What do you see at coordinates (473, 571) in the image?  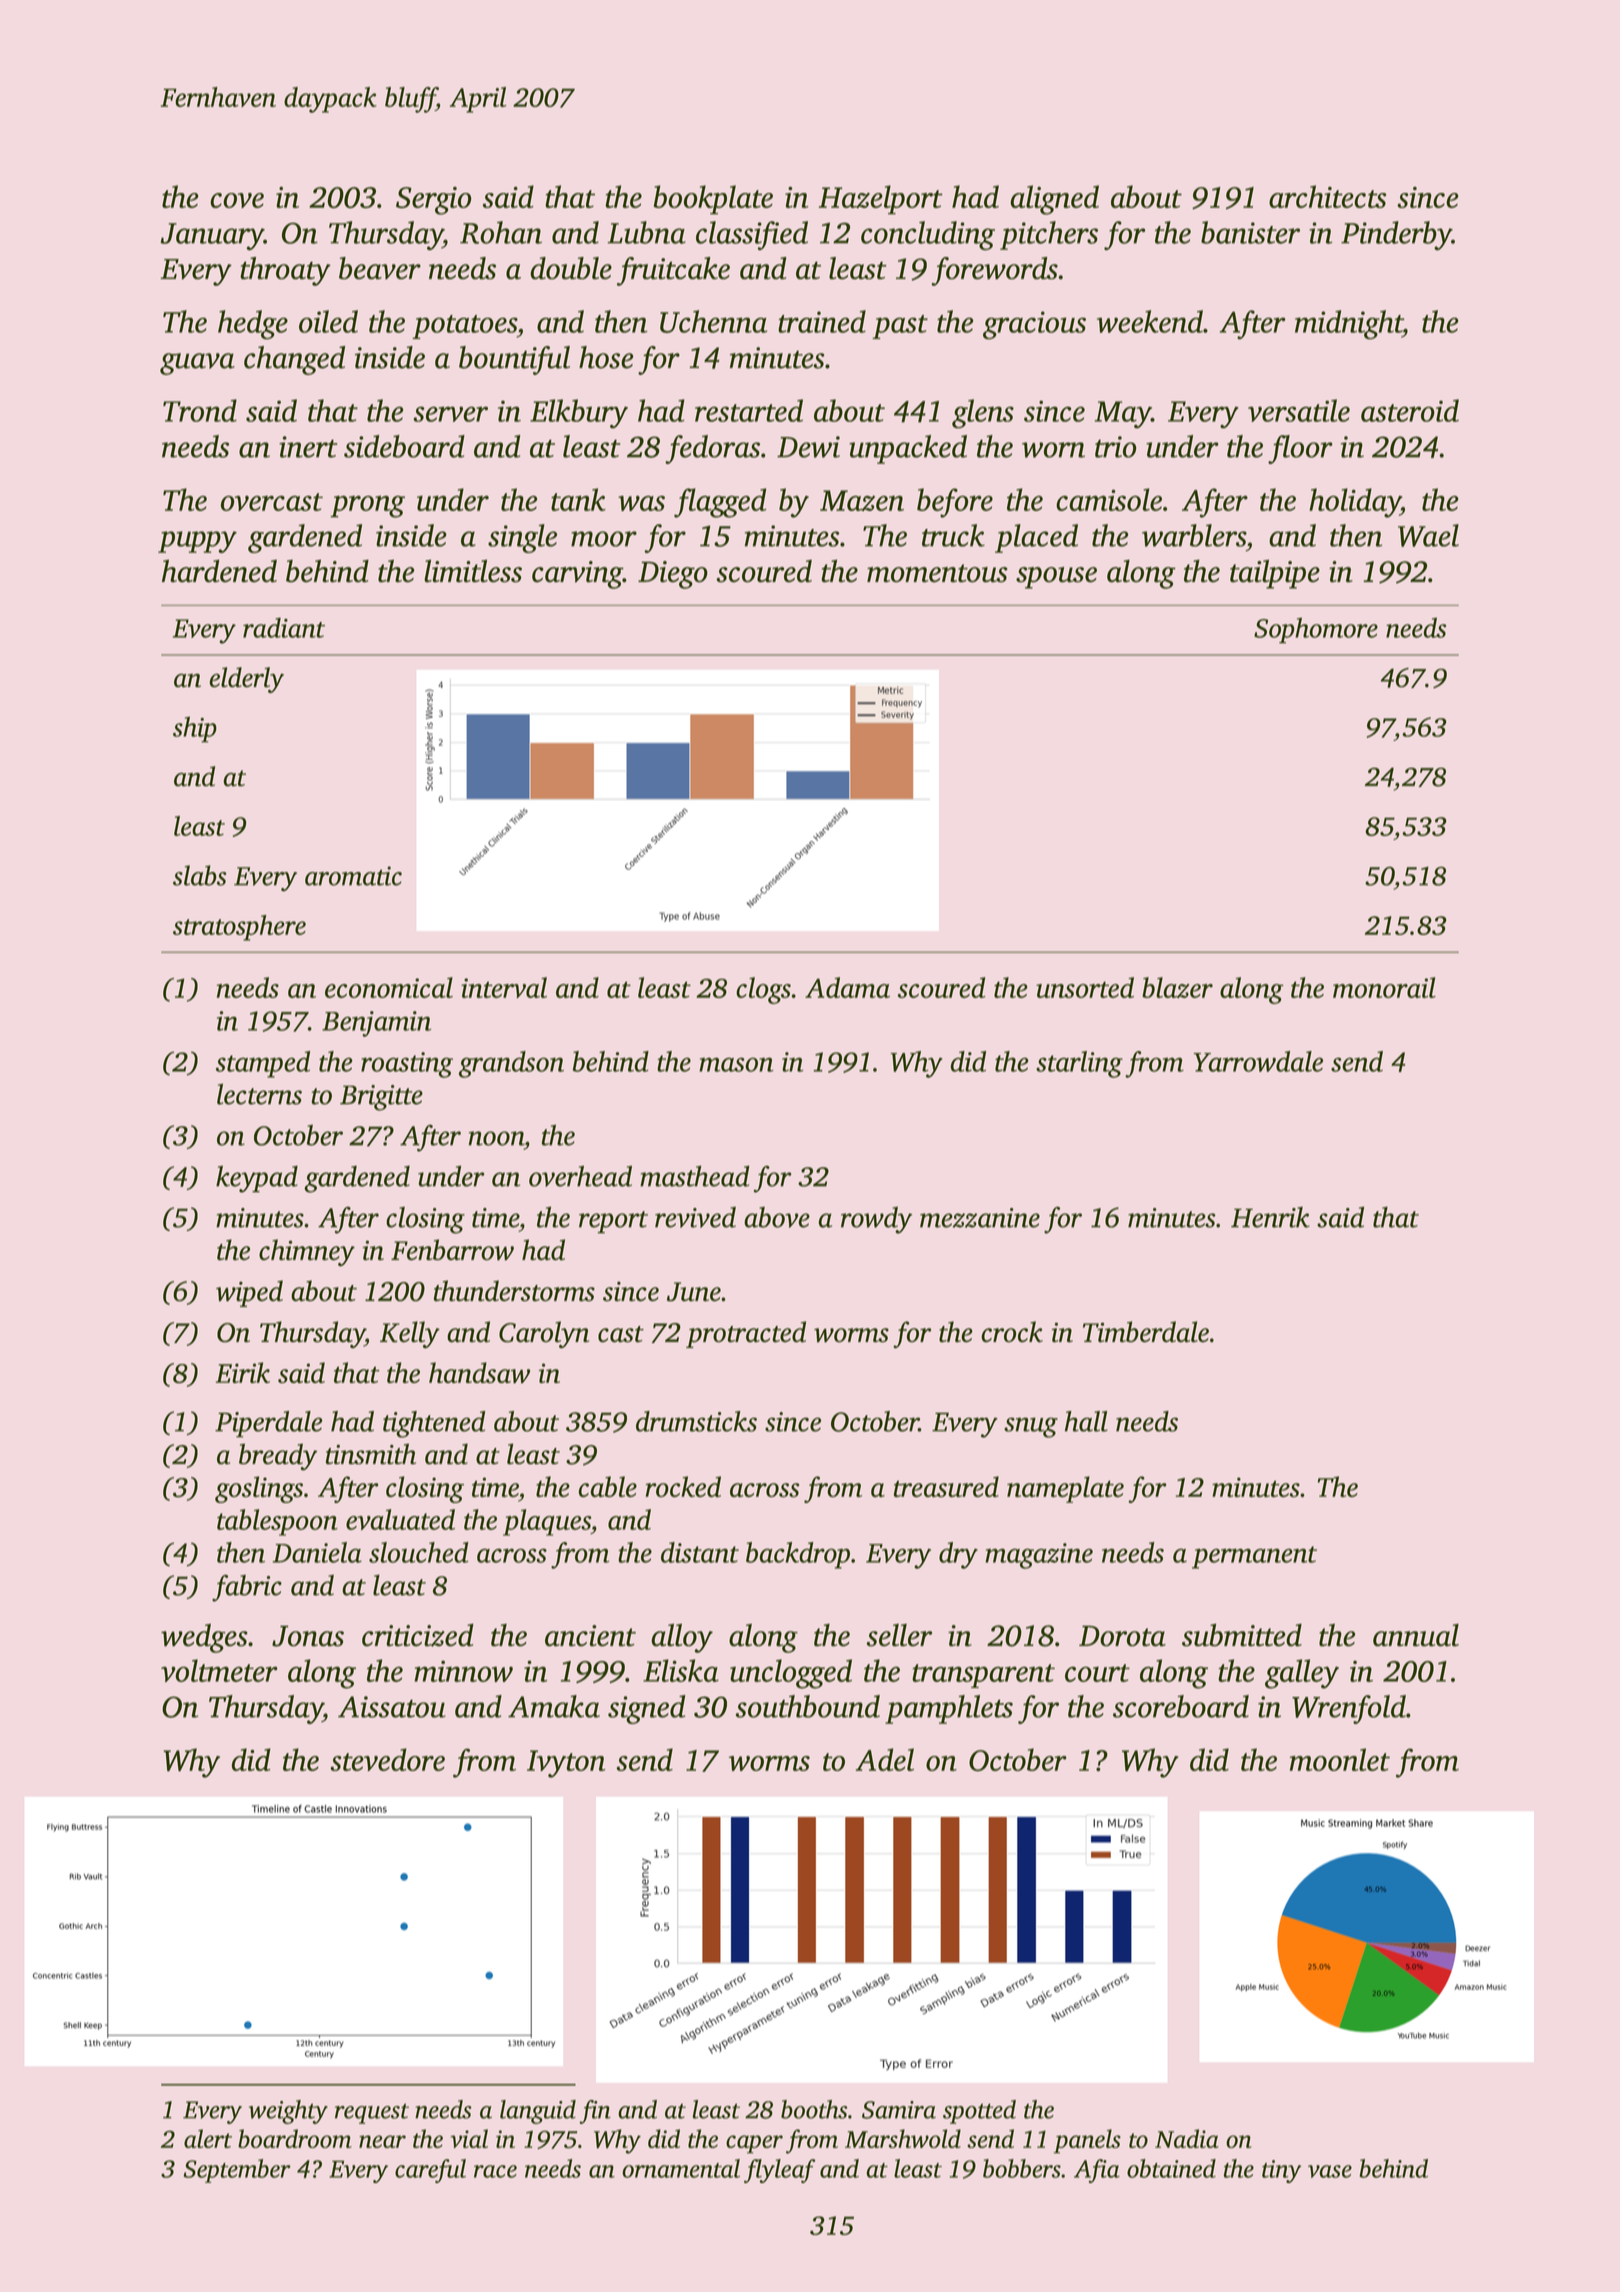 I see `limitless` at bounding box center [473, 571].
